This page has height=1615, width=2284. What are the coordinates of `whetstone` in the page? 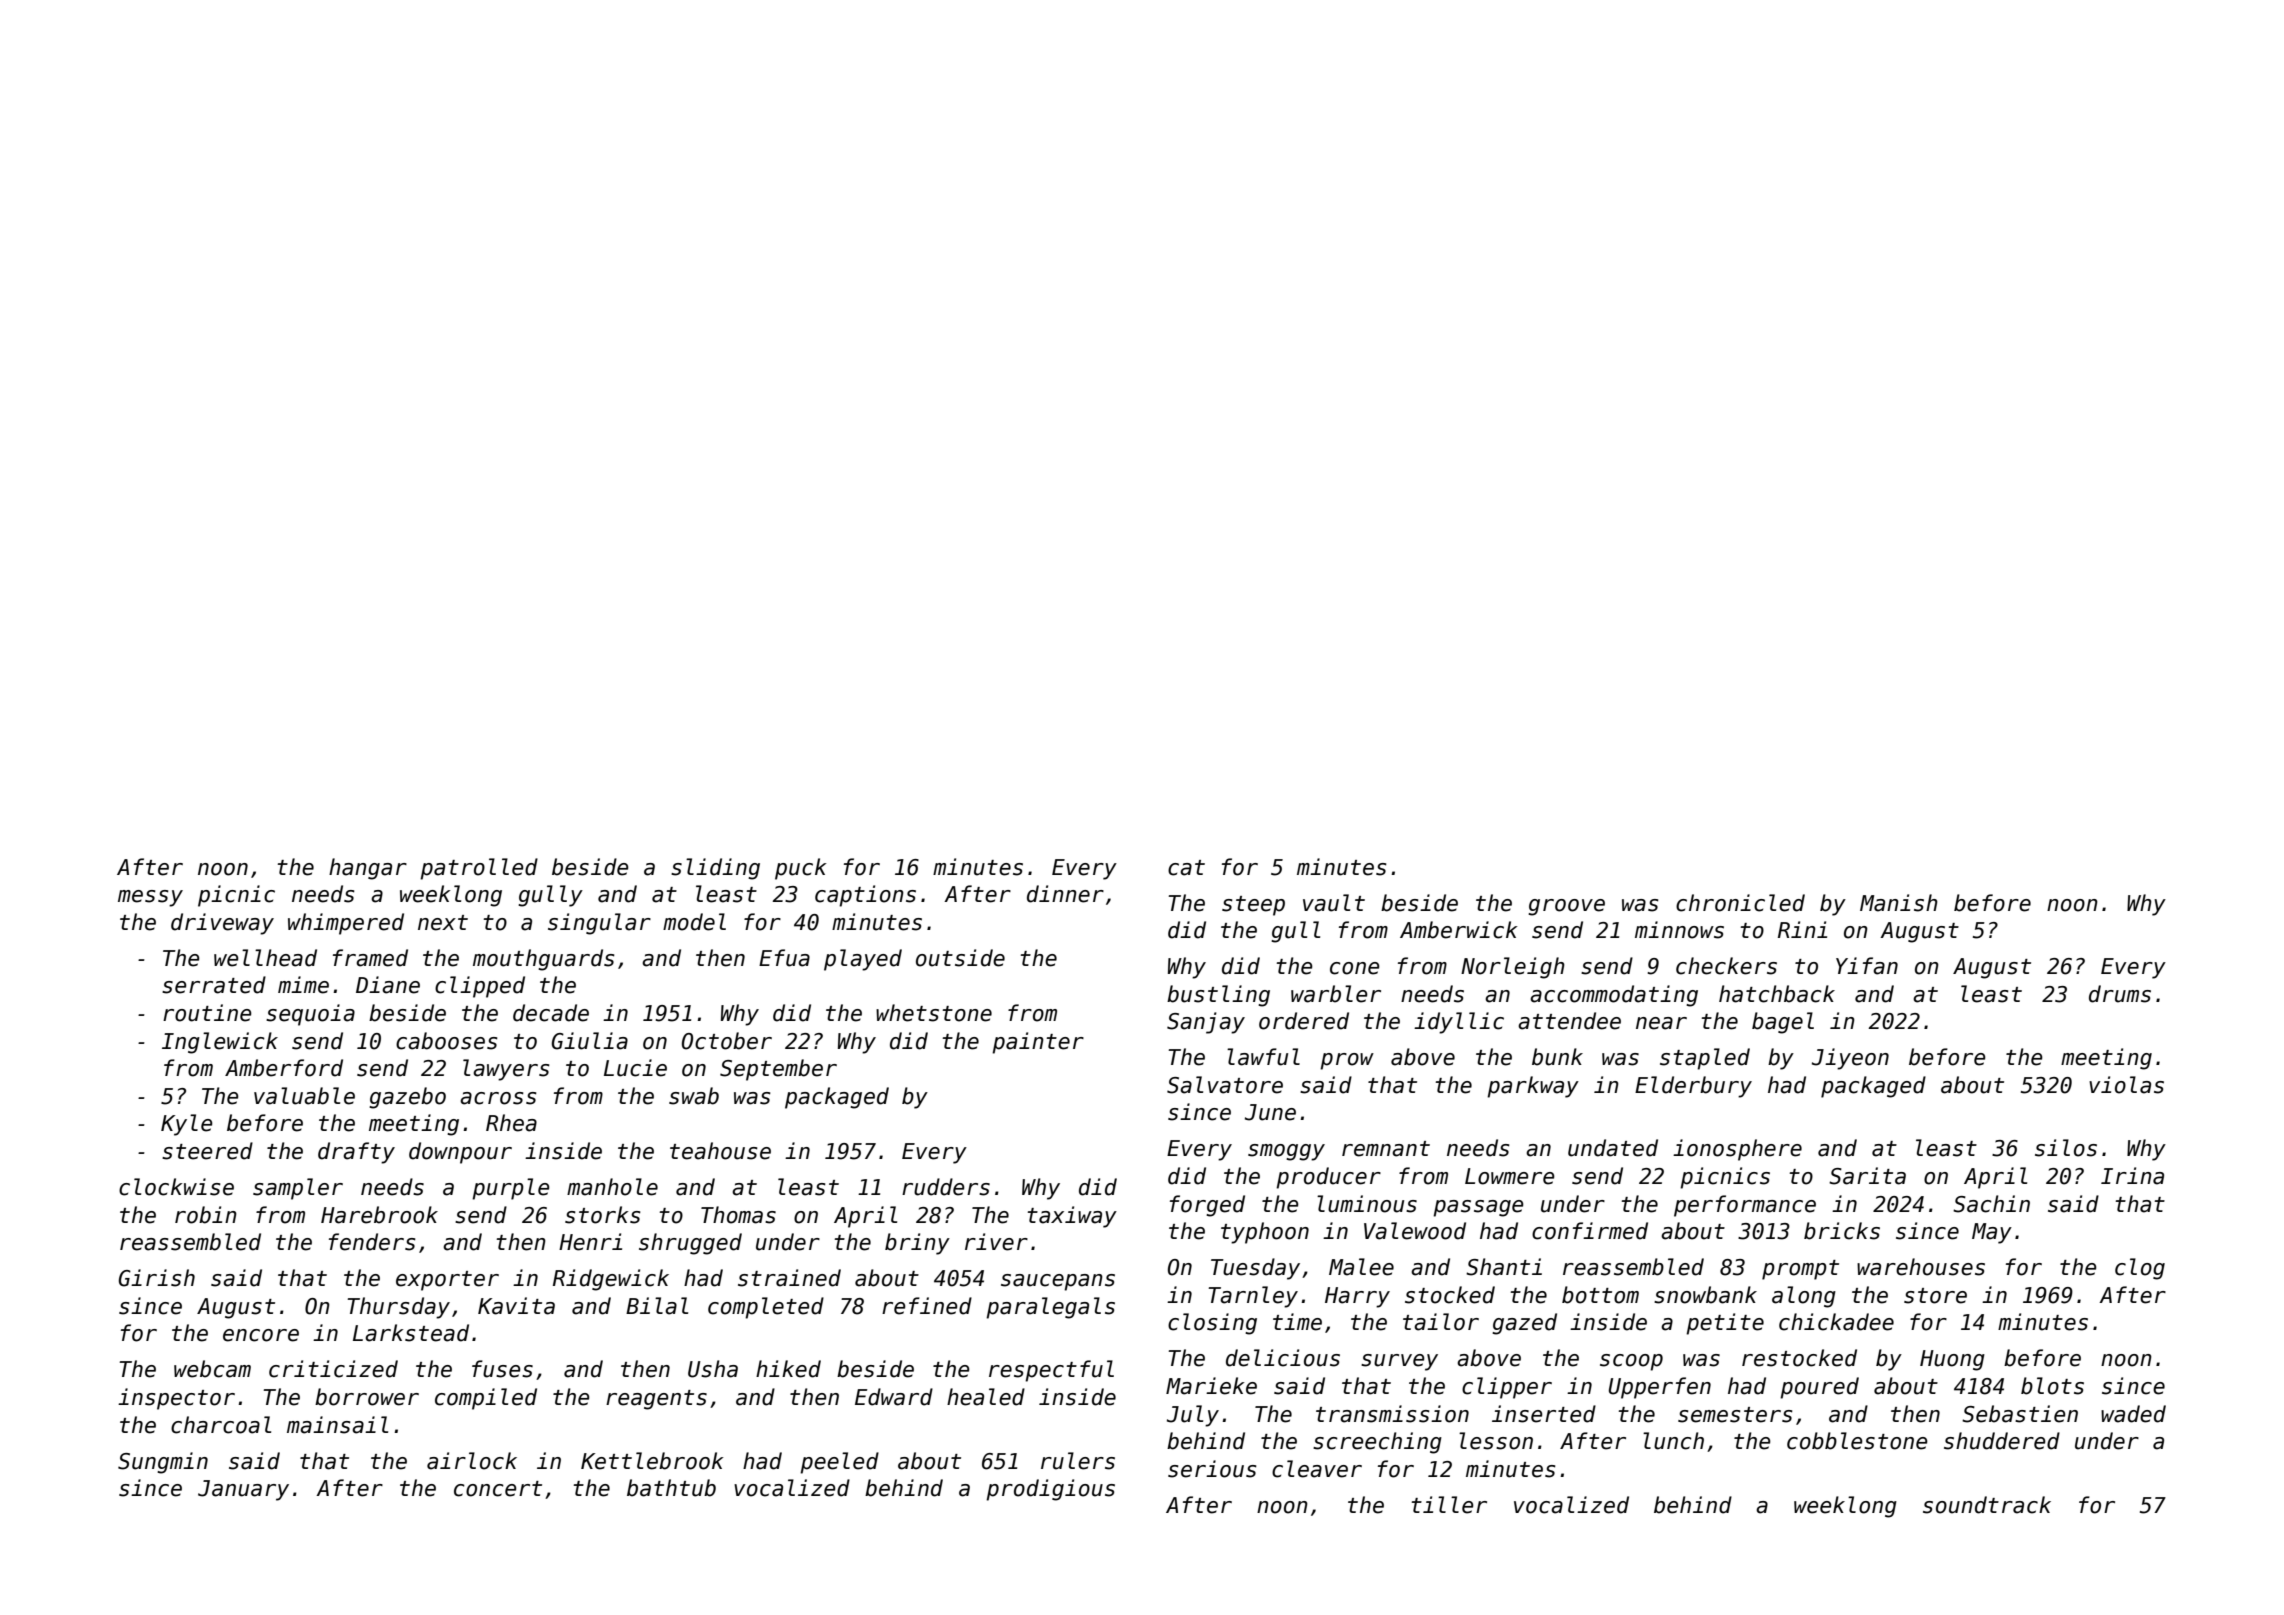 It's located at (934, 1013).
